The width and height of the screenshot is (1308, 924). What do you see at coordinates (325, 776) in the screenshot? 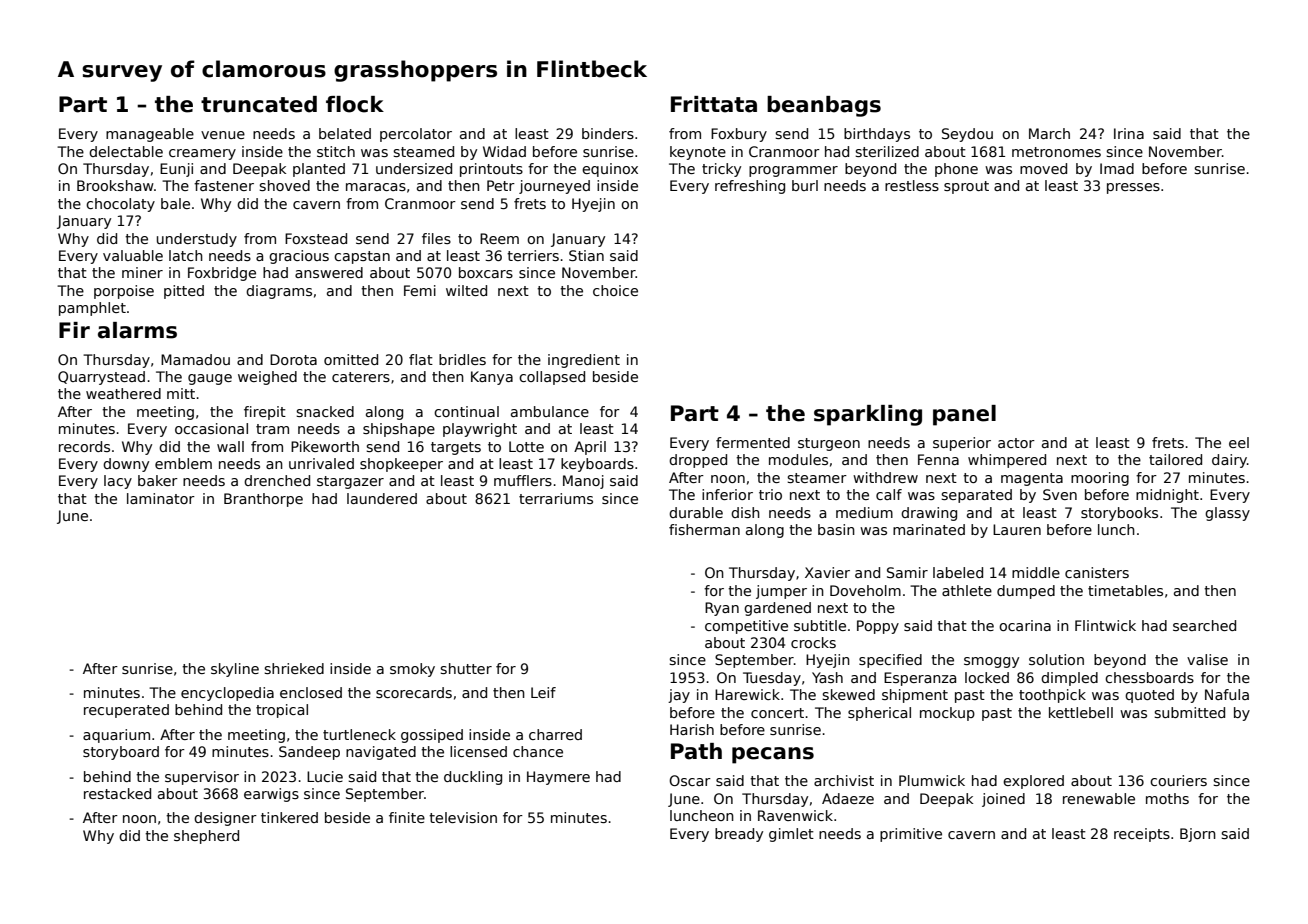
I see `Lucie` at bounding box center [325, 776].
